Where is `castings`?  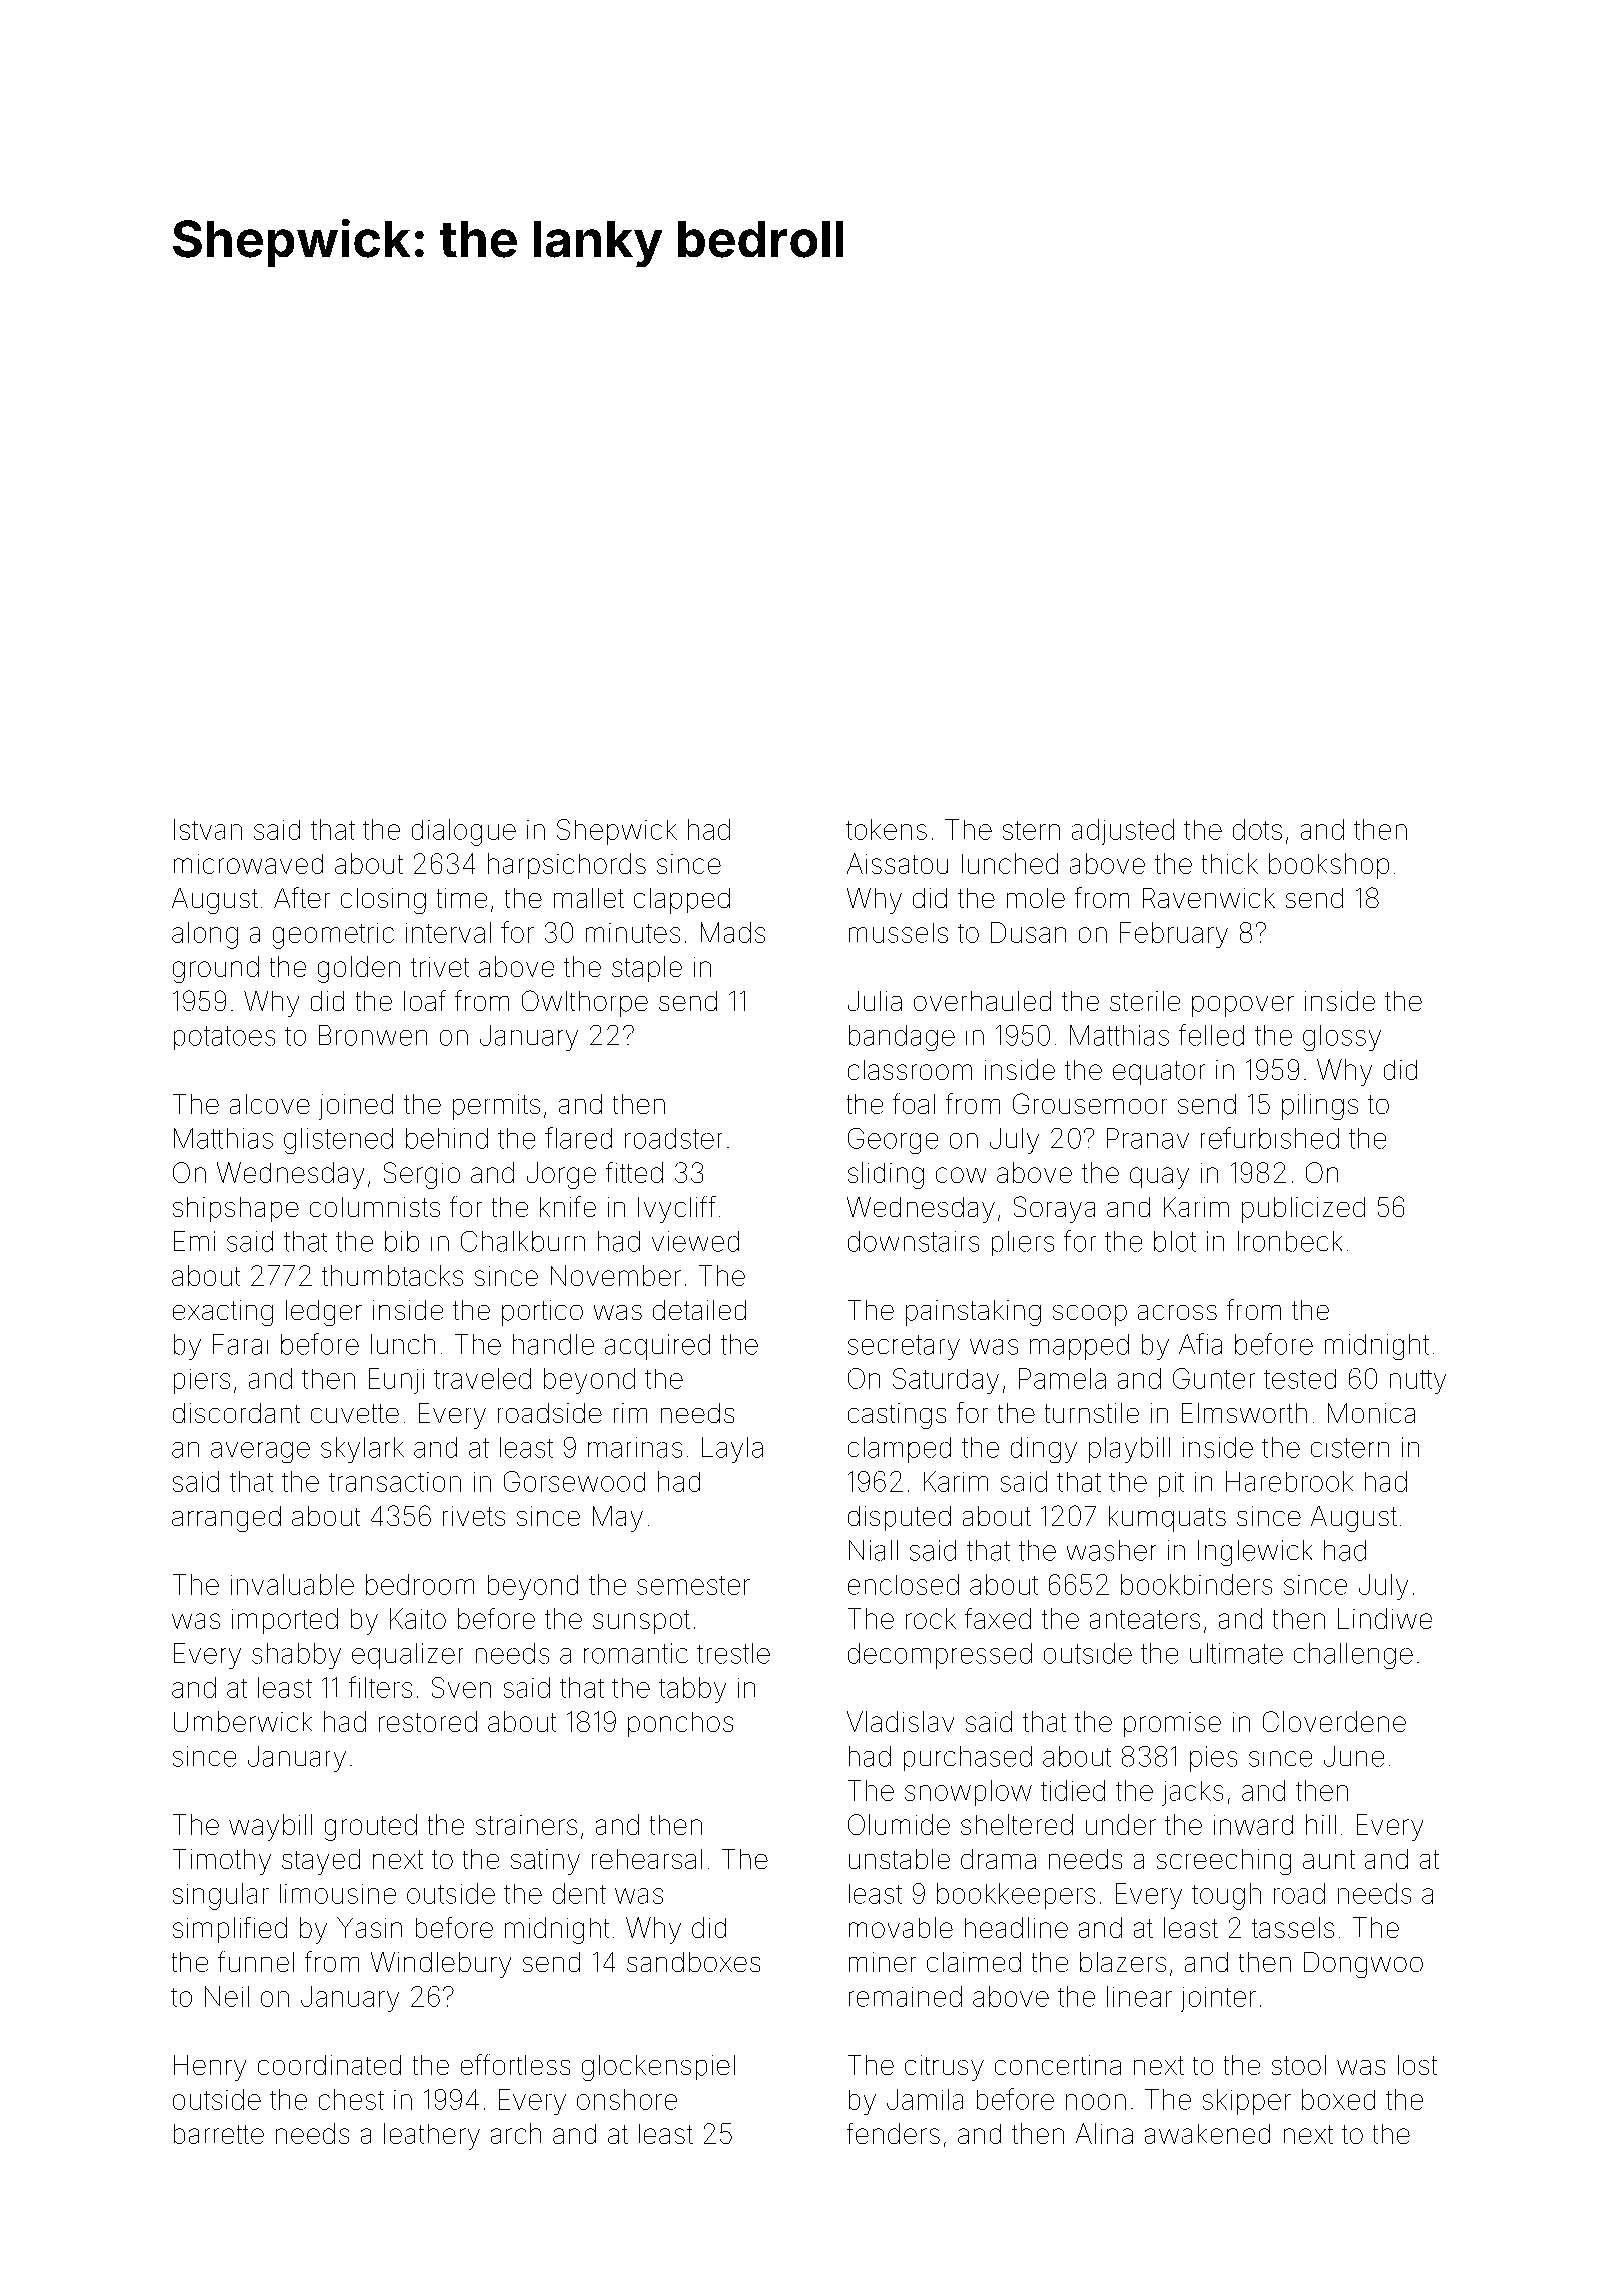 castings is located at coordinates (897, 1416).
